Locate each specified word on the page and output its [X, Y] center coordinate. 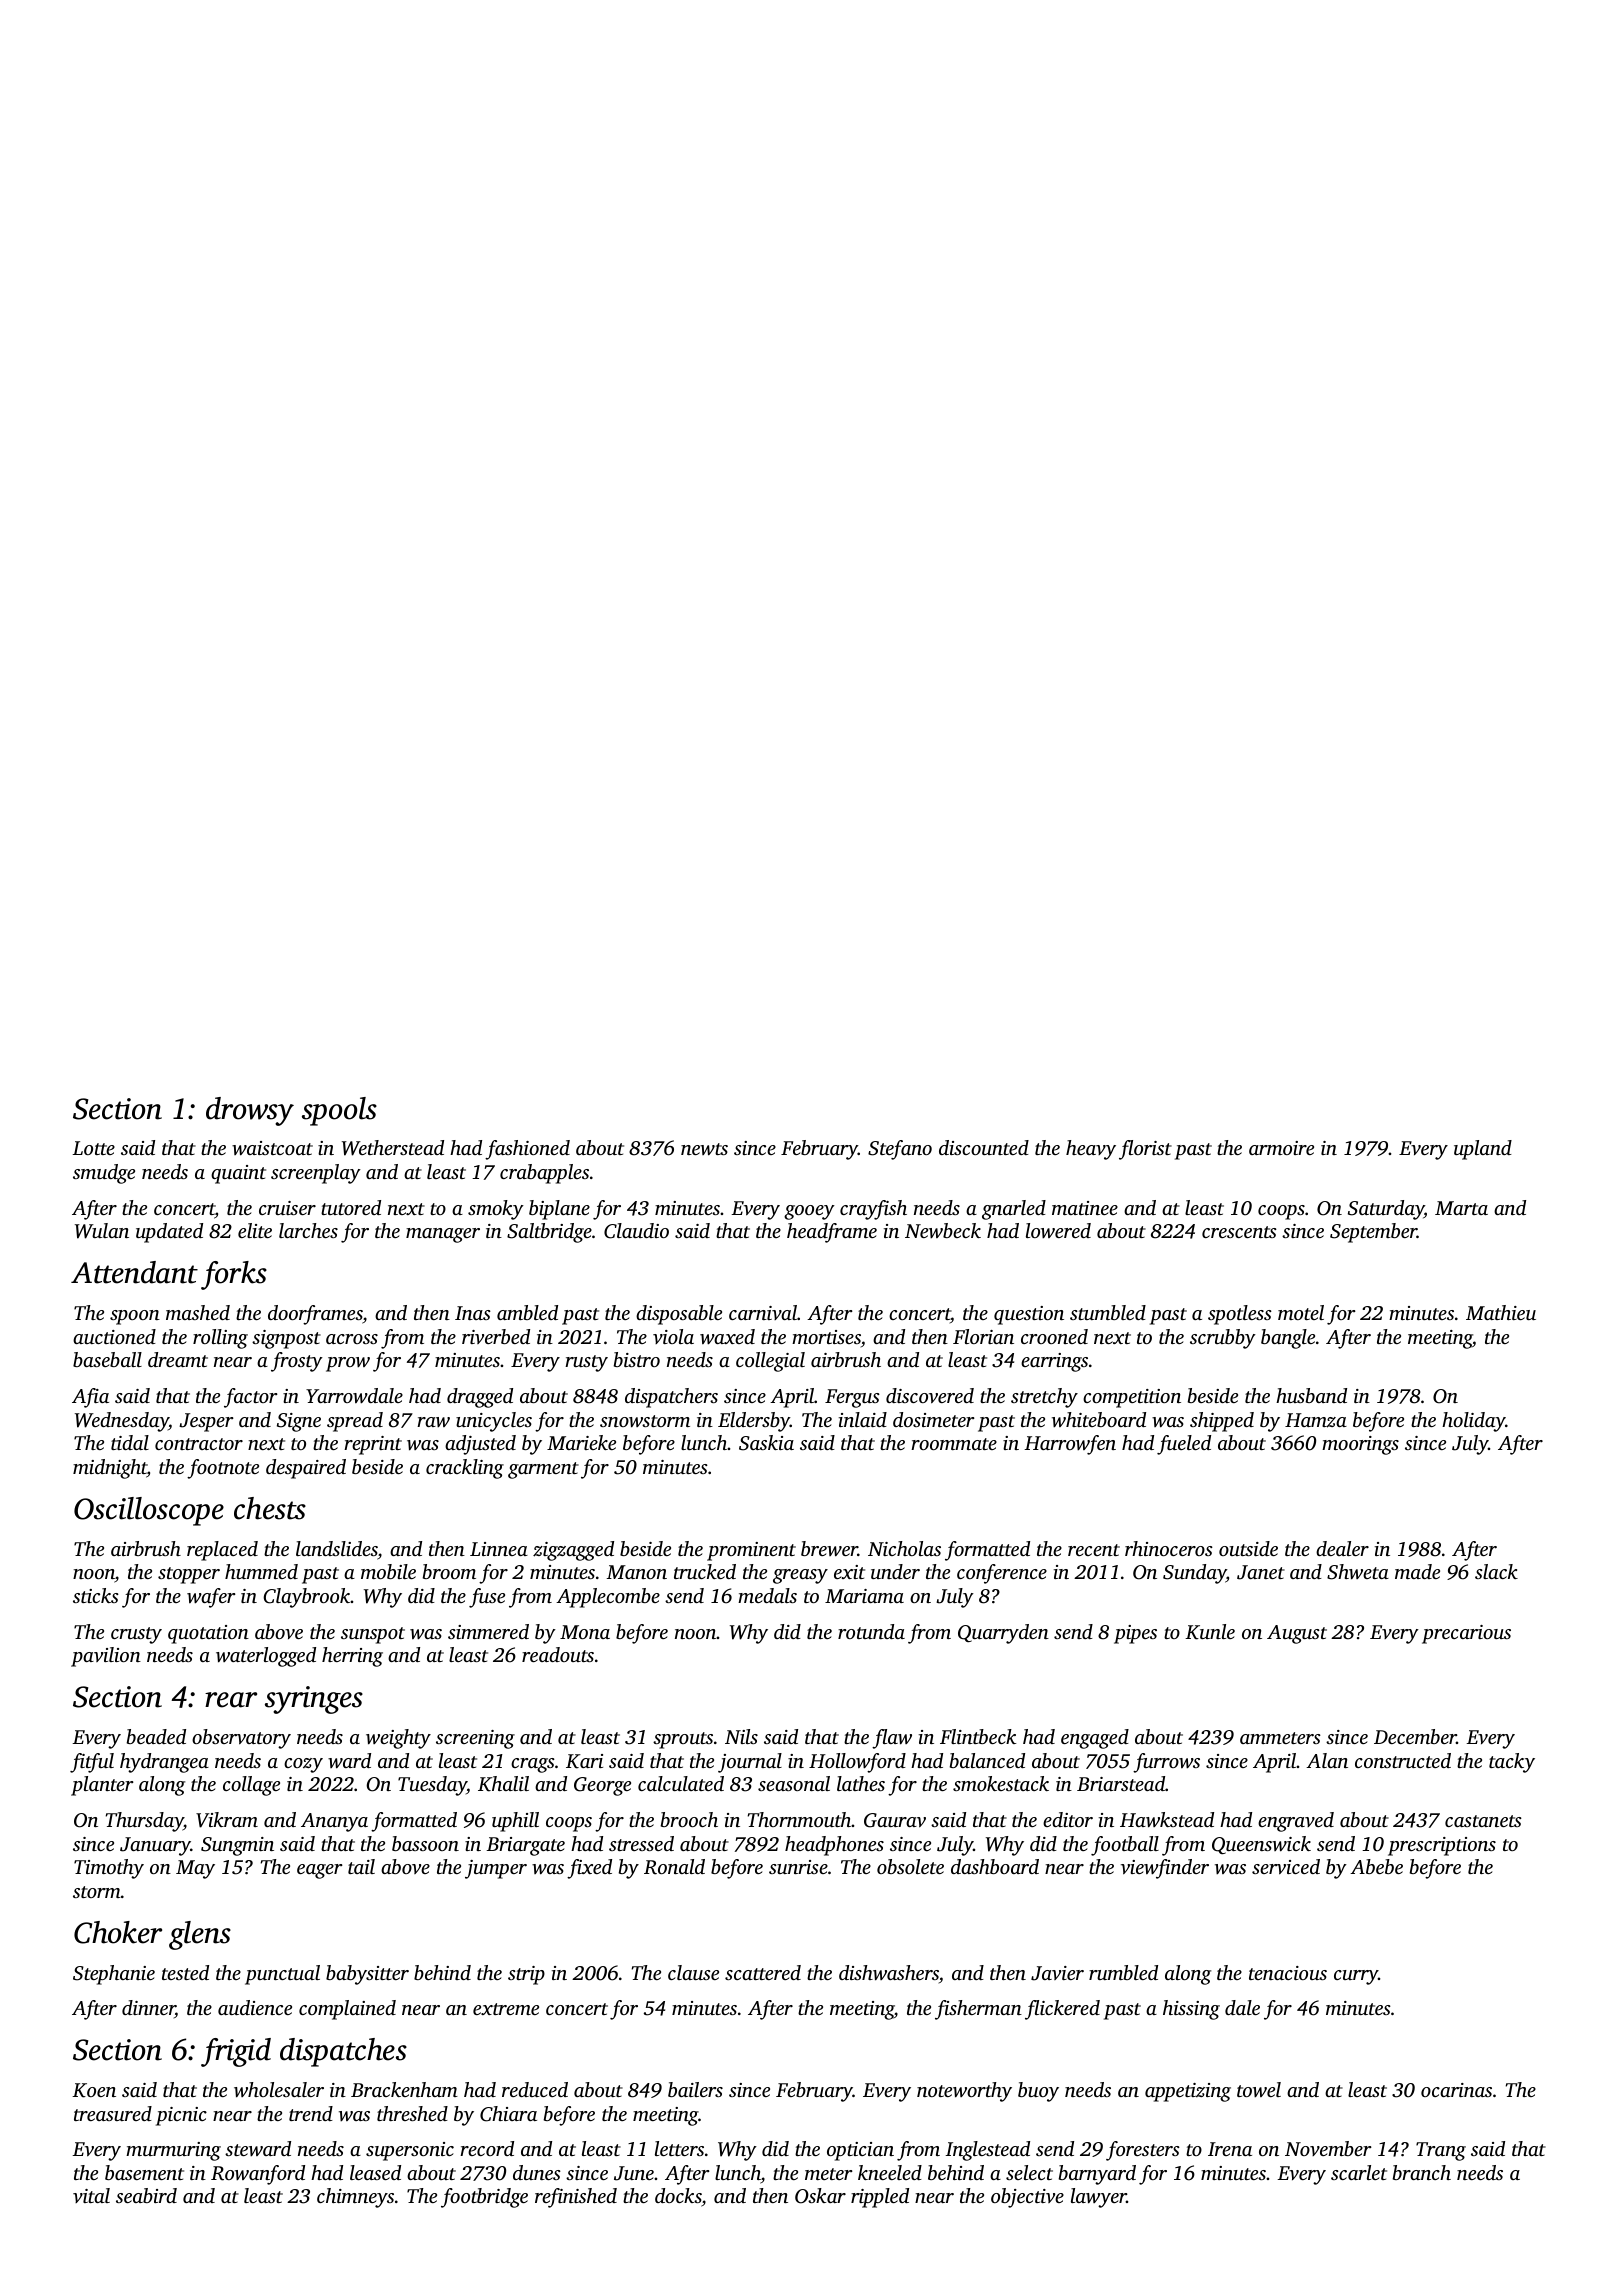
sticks [96, 1595]
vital [91, 2195]
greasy [800, 1576]
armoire [1281, 1148]
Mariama [864, 1596]
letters [679, 2148]
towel [1259, 2089]
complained [347, 2010]
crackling [465, 1469]
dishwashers [889, 1973]
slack [1496, 1571]
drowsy [250, 1111]
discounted [984, 1147]
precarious [1466, 1634]
